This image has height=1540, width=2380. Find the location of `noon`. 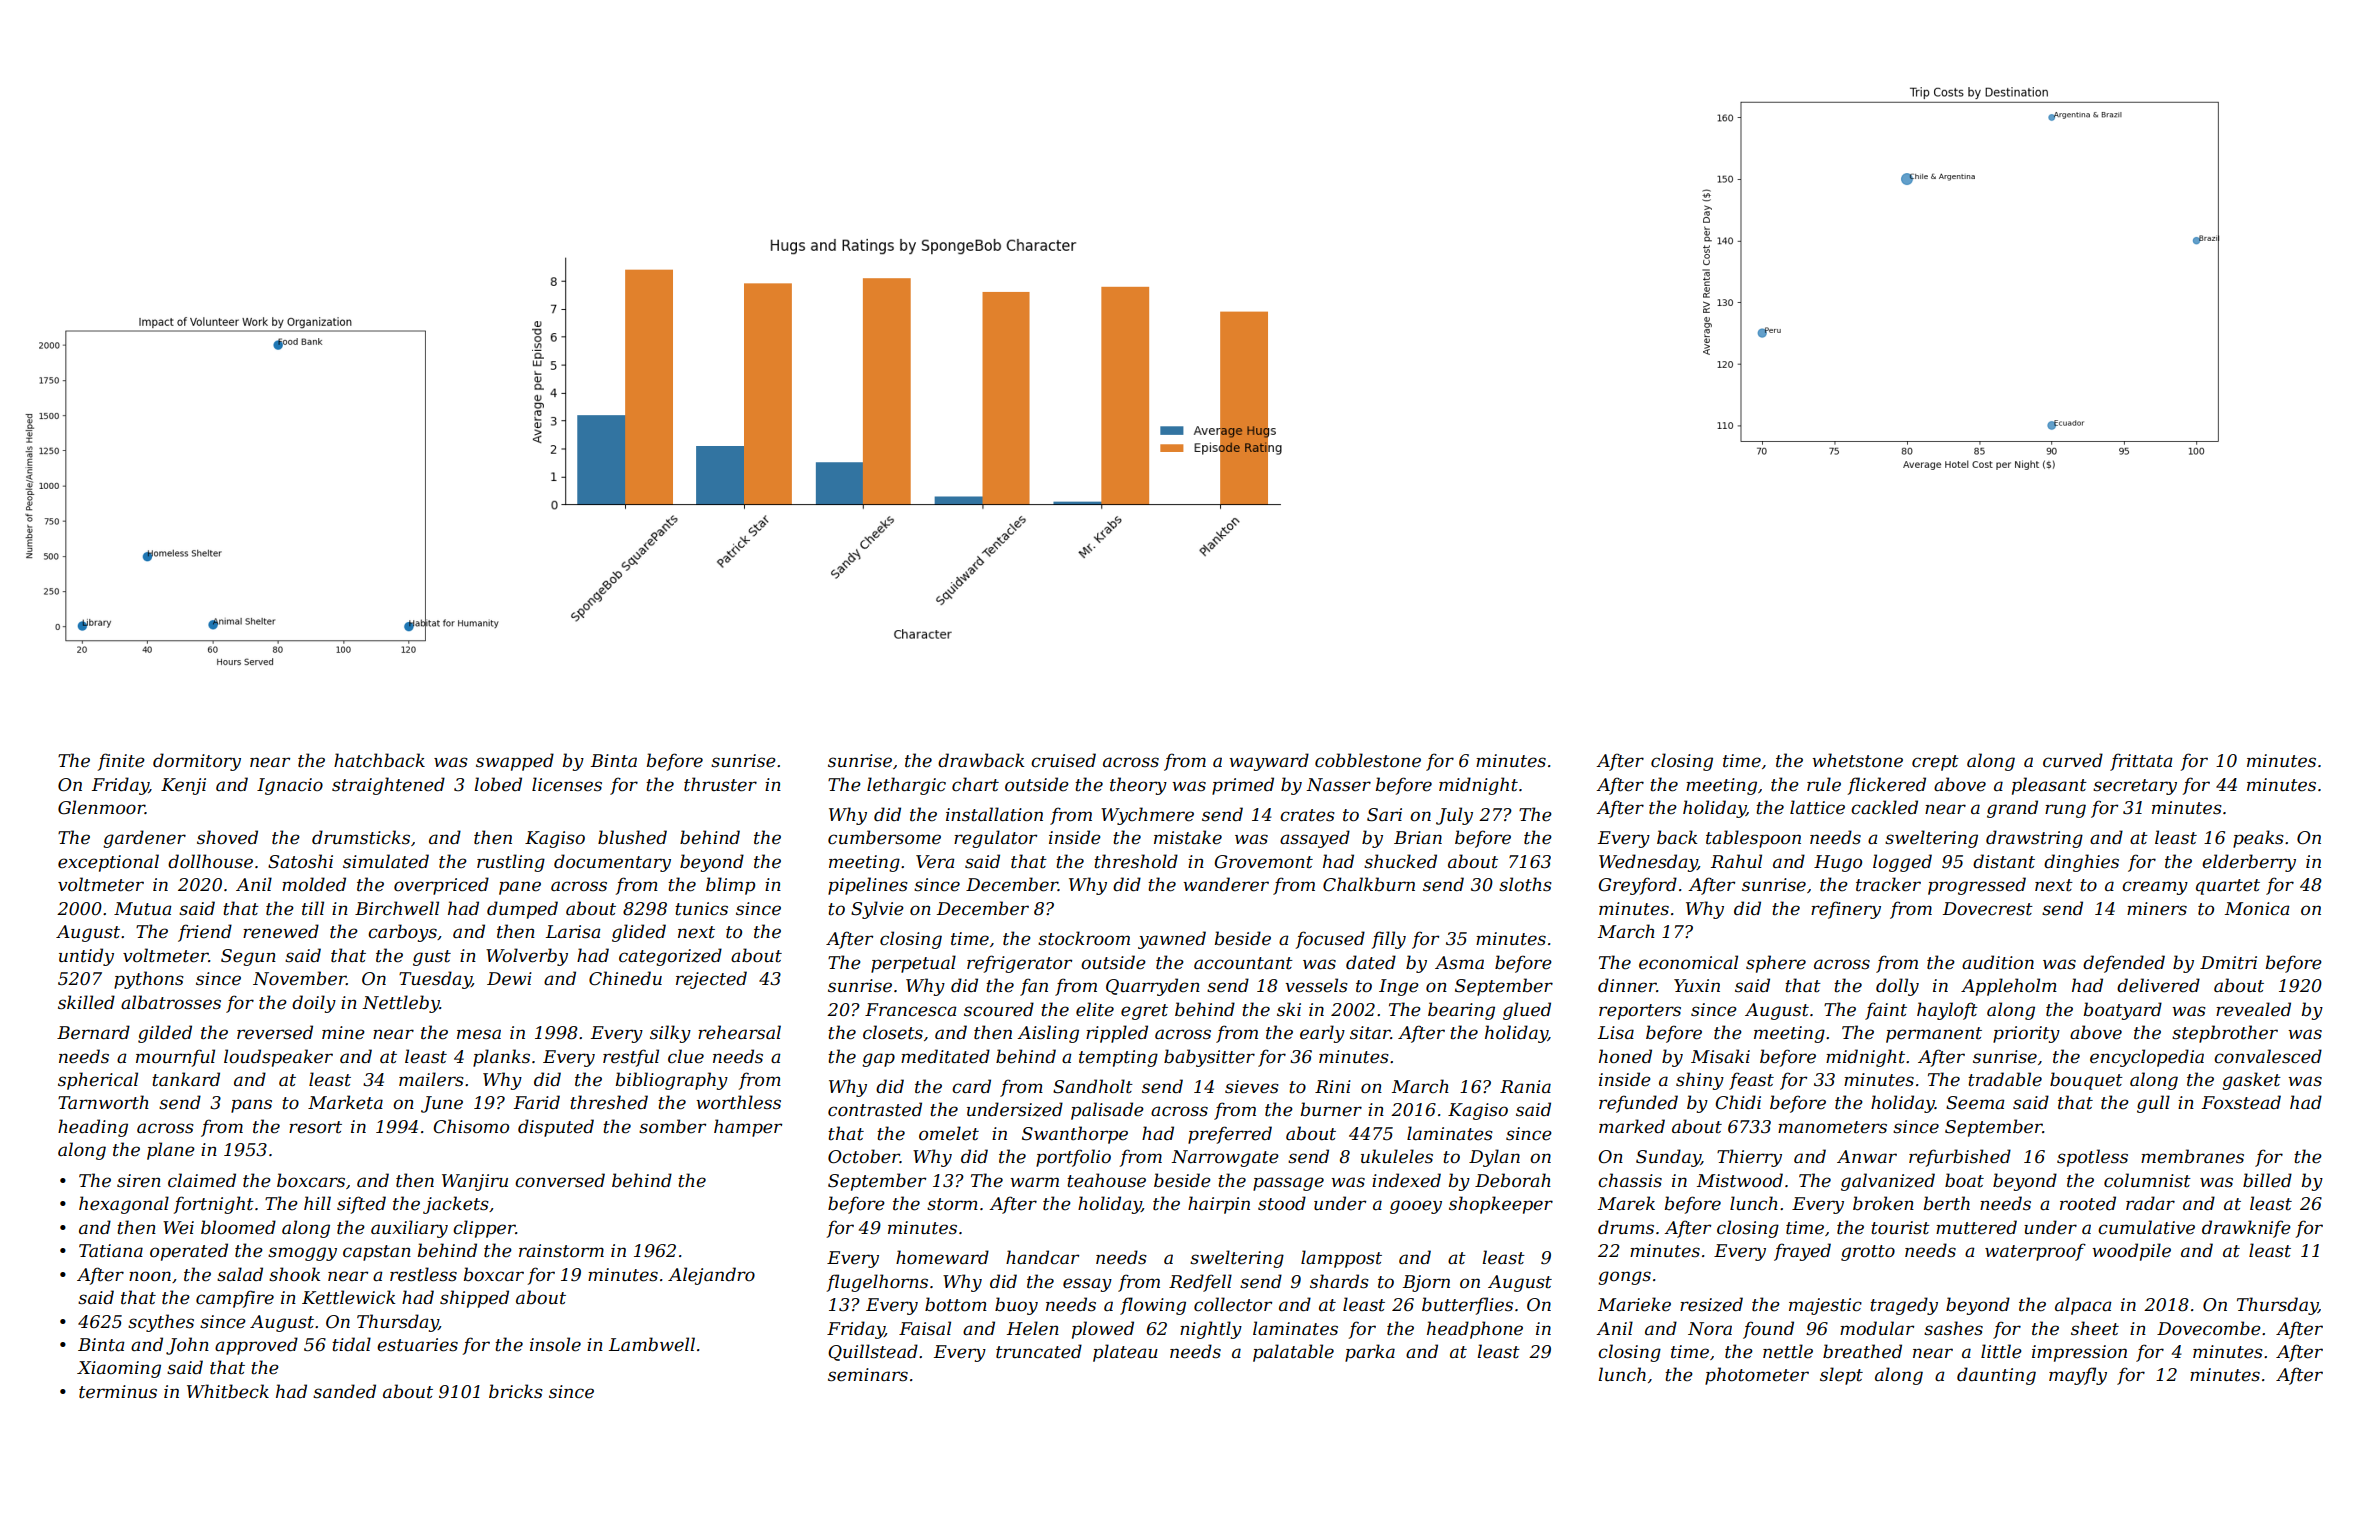

noon is located at coordinates (150, 1276).
